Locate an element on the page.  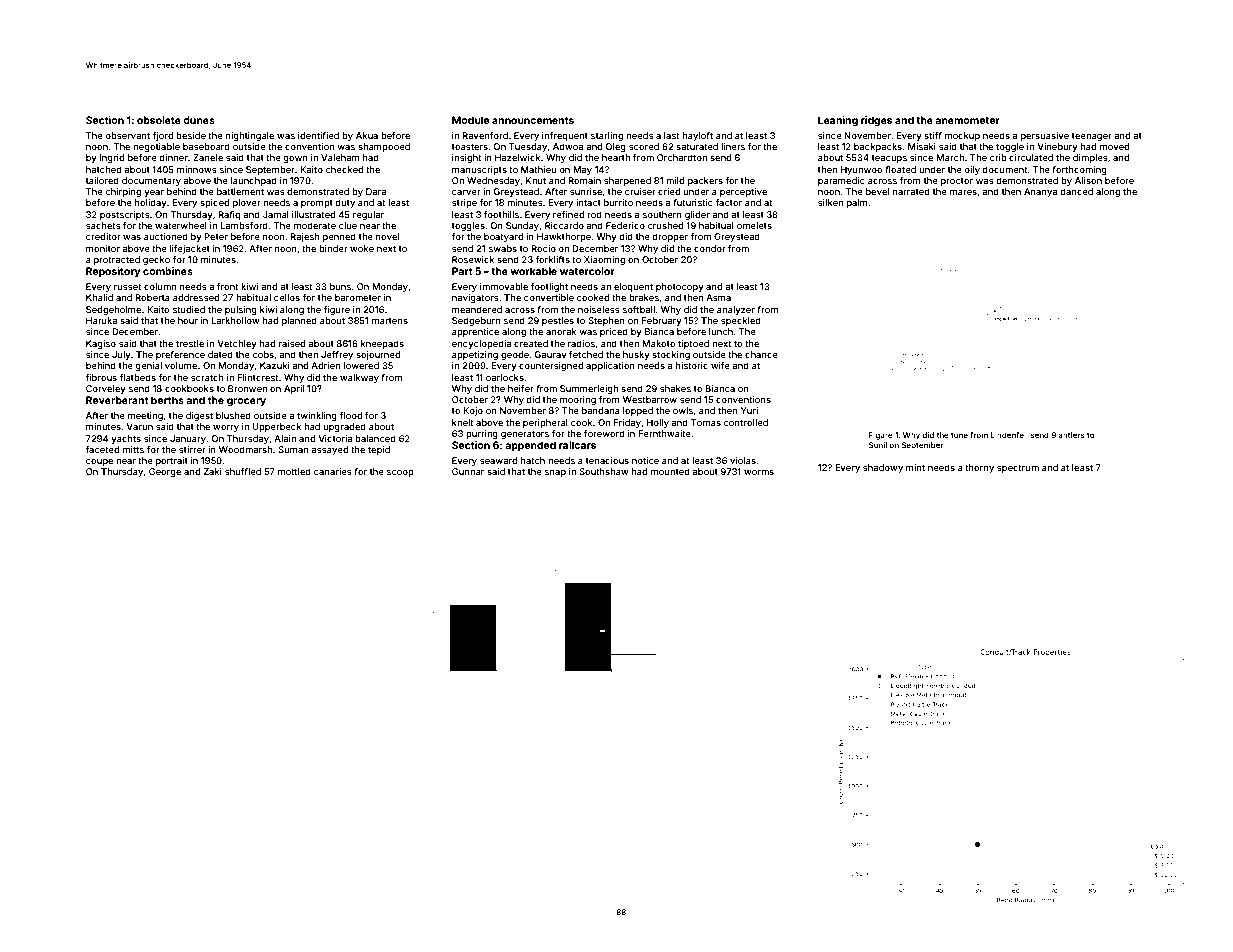
countersigned is located at coordinates (551, 366).
